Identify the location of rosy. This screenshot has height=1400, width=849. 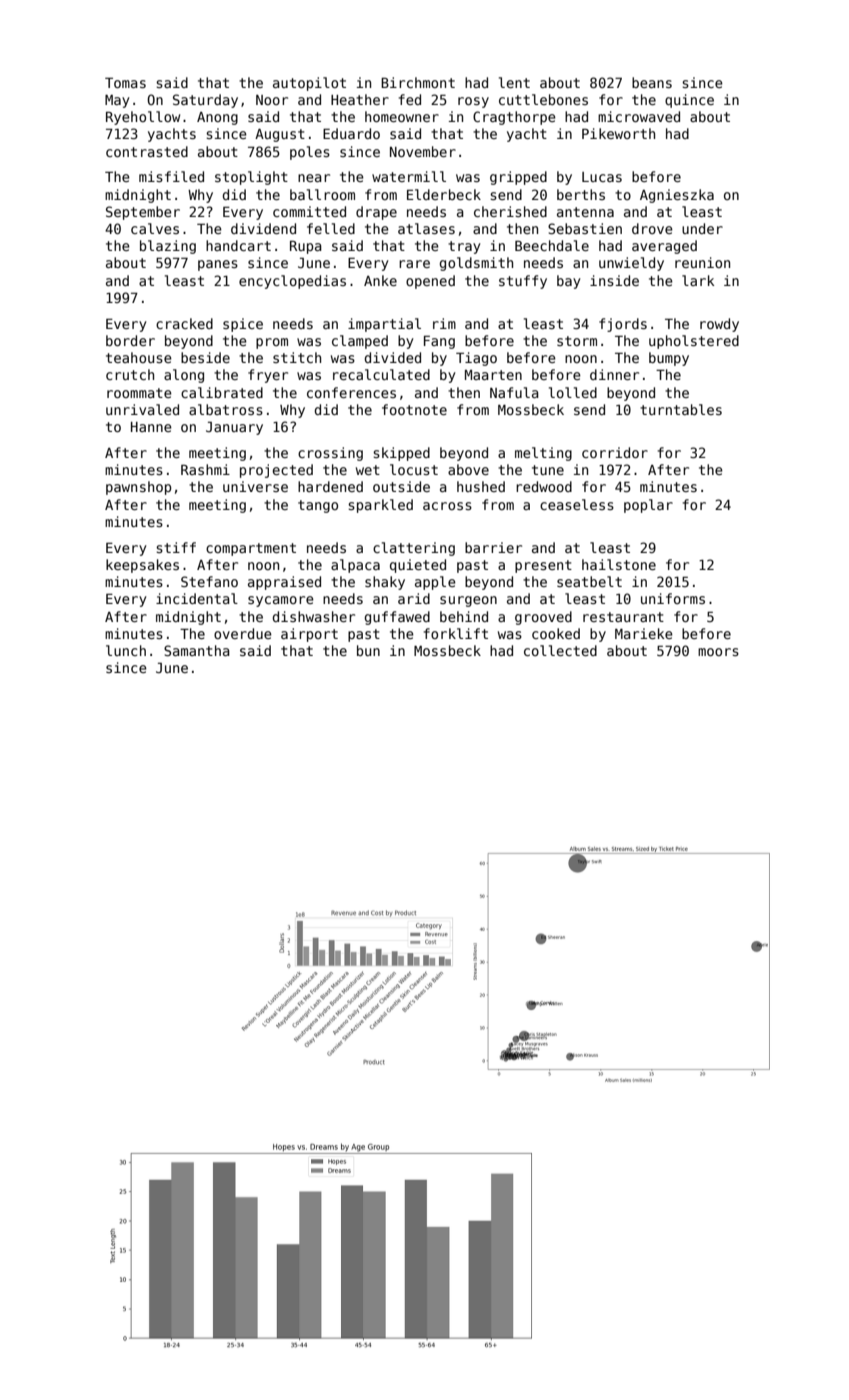
(473, 102).
